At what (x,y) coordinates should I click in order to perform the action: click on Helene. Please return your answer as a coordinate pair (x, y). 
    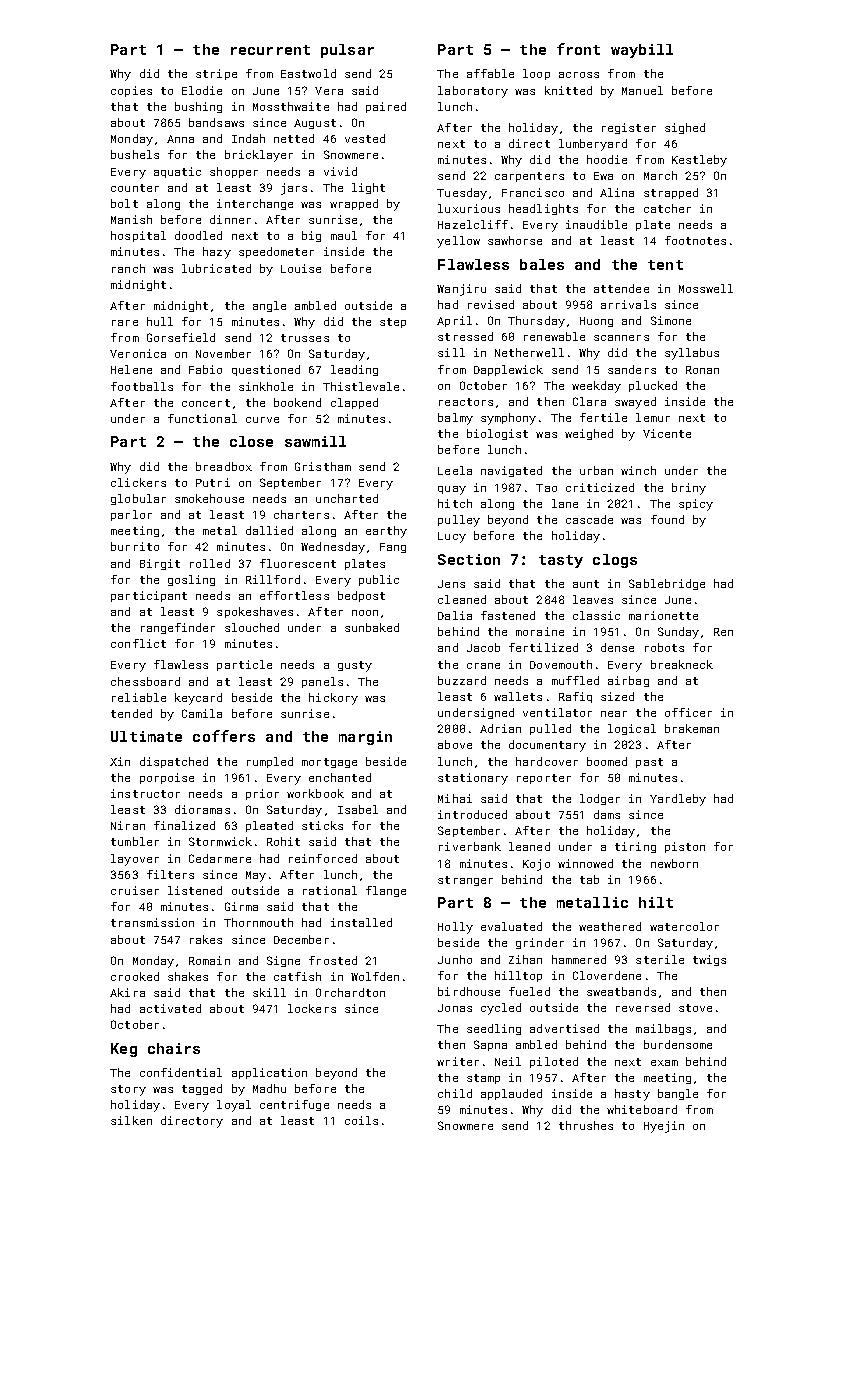
    Looking at the image, I should click on (131, 369).
